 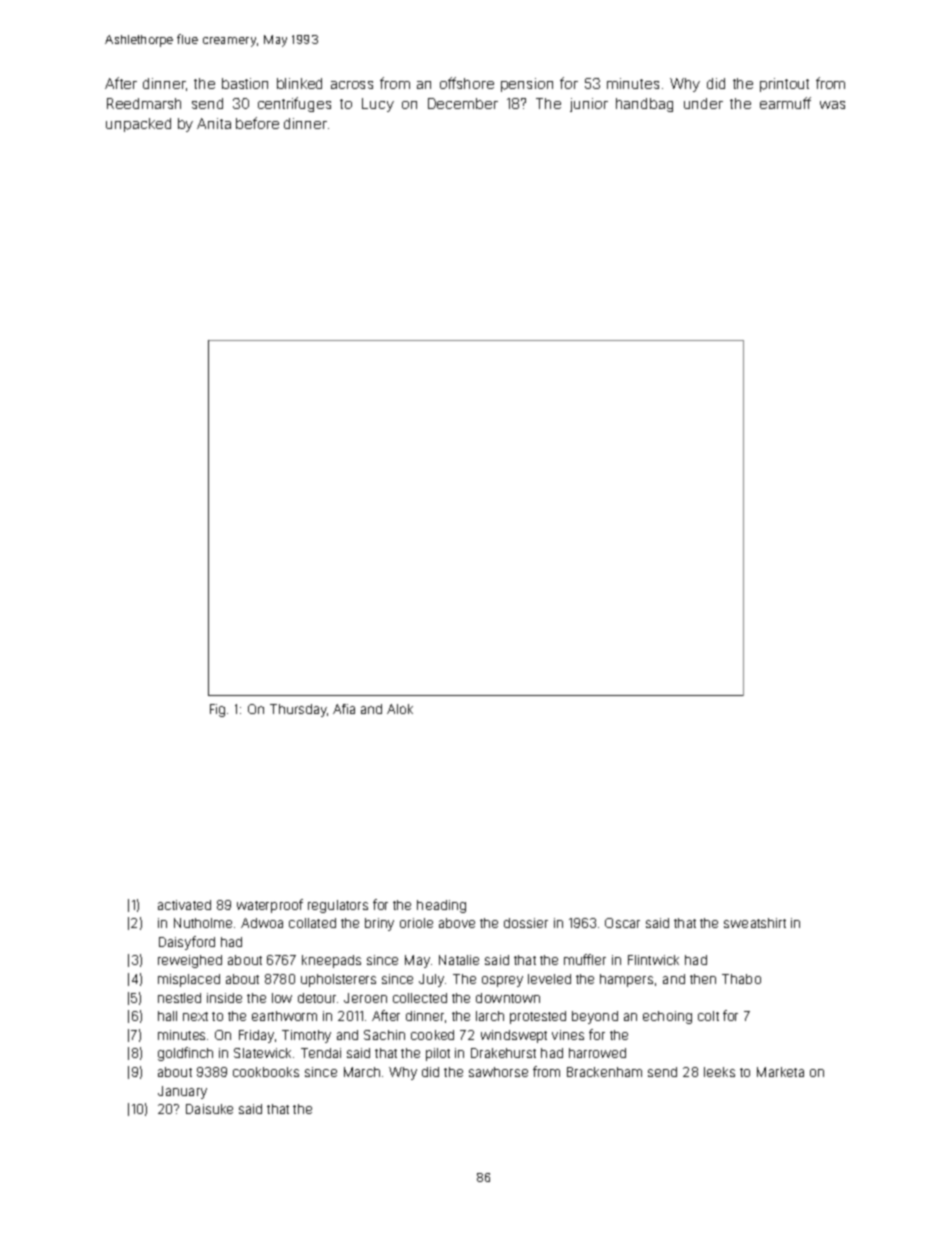 I want to click on Alok, so click(x=400, y=709).
